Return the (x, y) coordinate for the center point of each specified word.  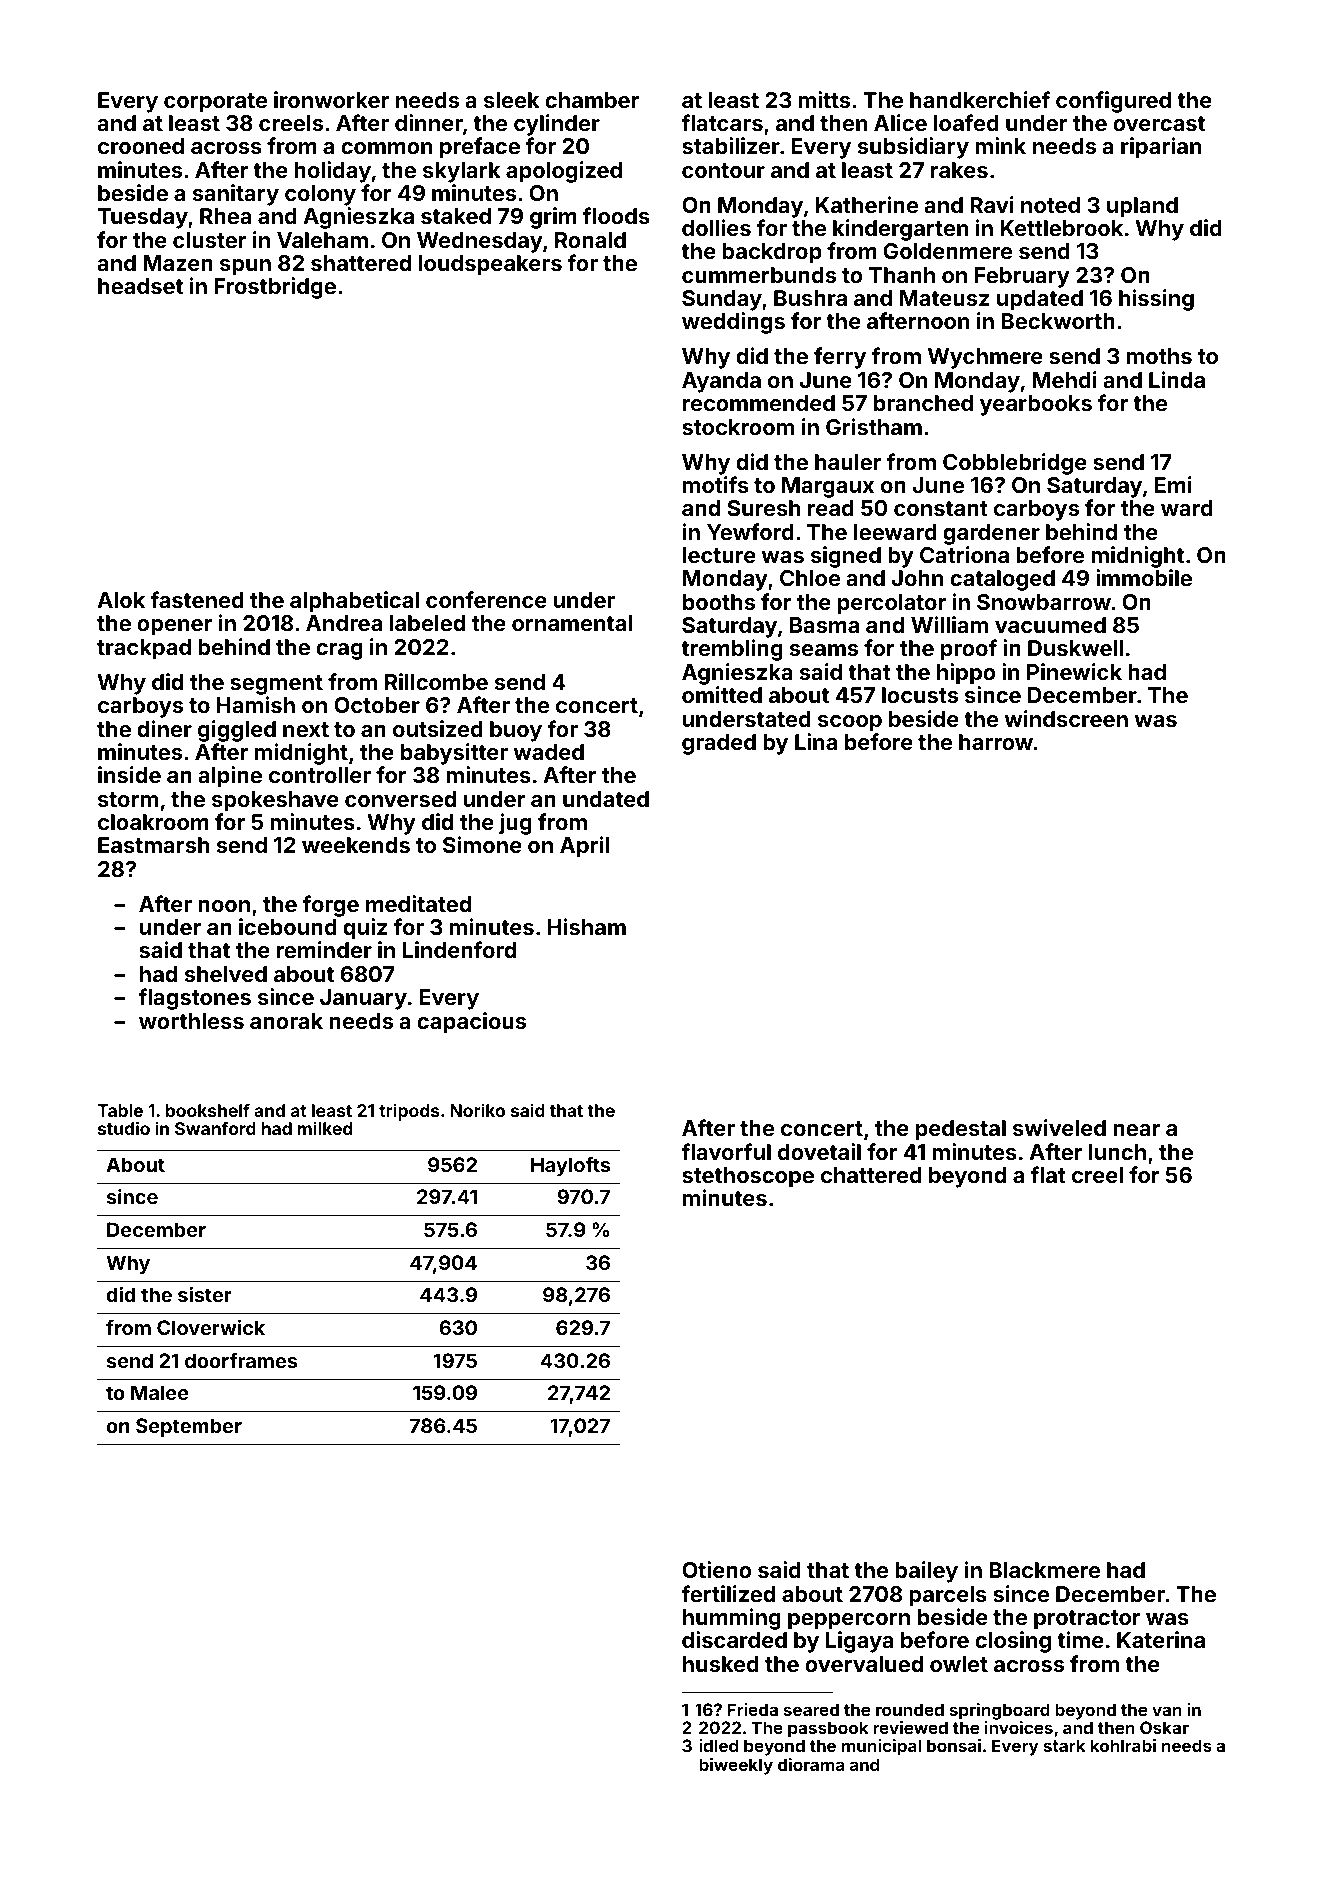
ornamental (572, 623)
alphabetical (354, 602)
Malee (160, 1392)
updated (1040, 300)
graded (719, 744)
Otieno (717, 1569)
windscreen (1066, 718)
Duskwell (1075, 648)
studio (124, 1128)
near (1136, 1130)
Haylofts (570, 1166)
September (189, 1427)
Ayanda (721, 382)
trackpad (144, 649)
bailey (926, 1572)
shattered (361, 263)
